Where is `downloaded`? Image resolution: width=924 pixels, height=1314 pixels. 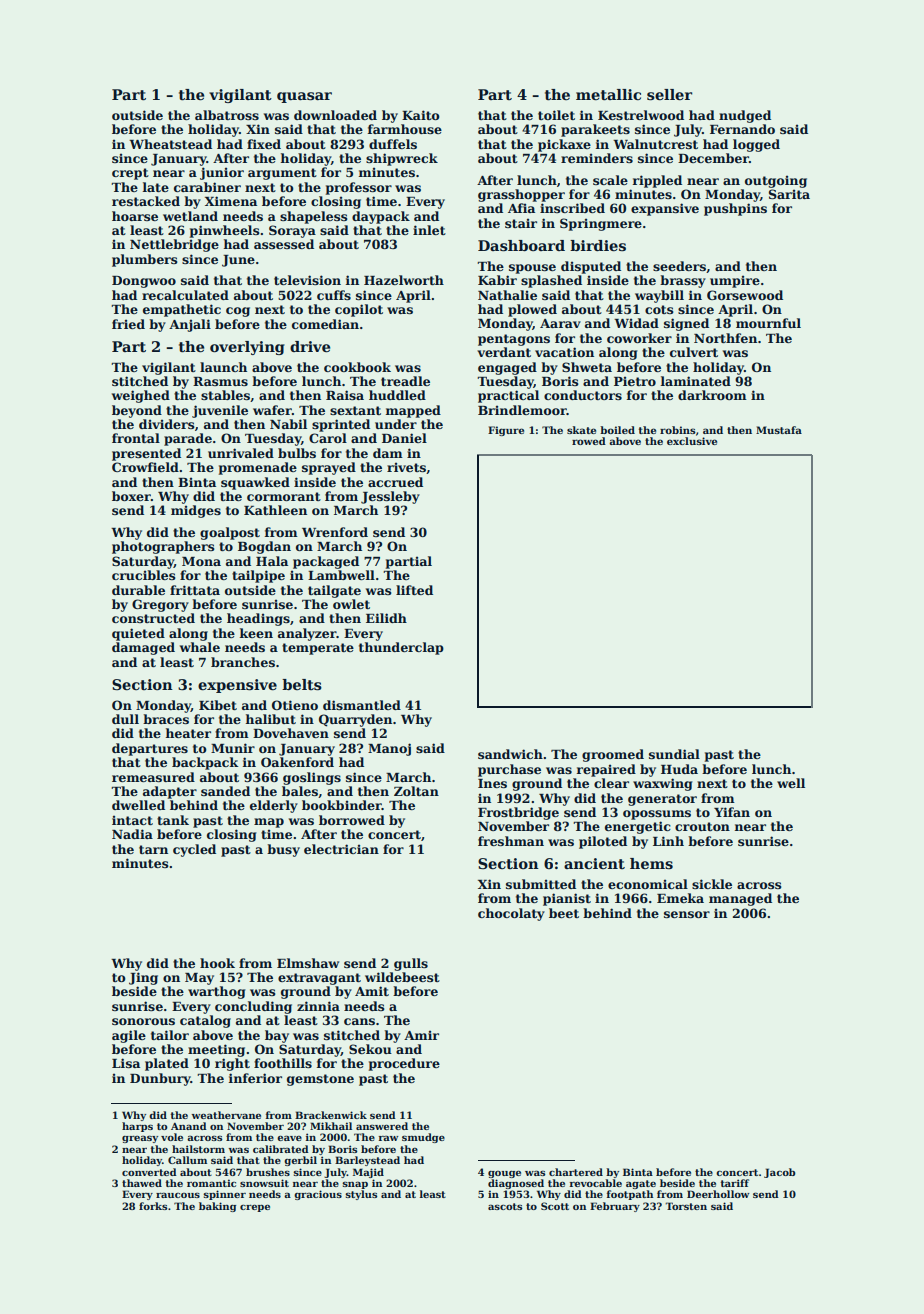 downloaded is located at coordinates (335, 115).
